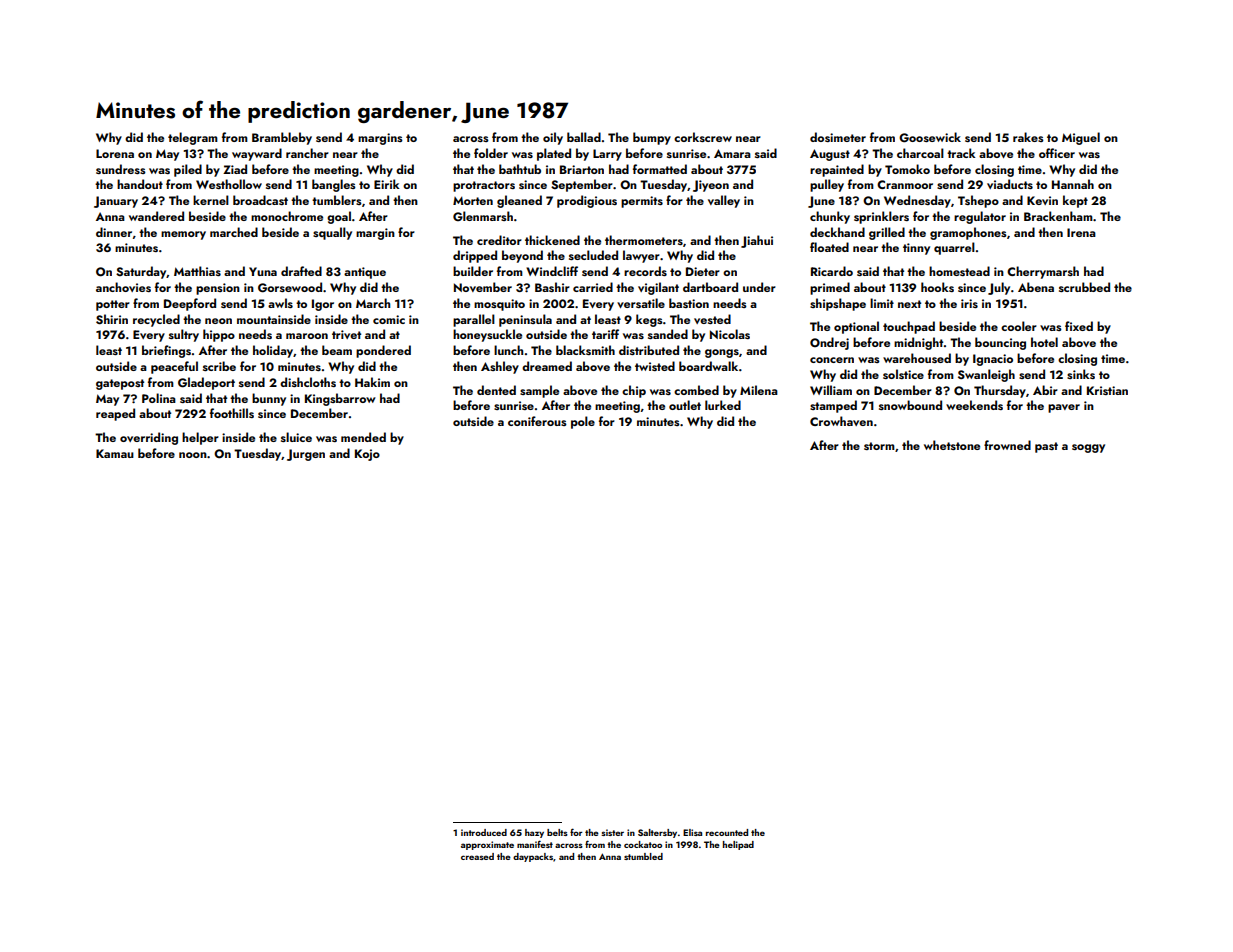 The height and width of the screenshot is (952, 1233). I want to click on storm, so click(879, 446).
